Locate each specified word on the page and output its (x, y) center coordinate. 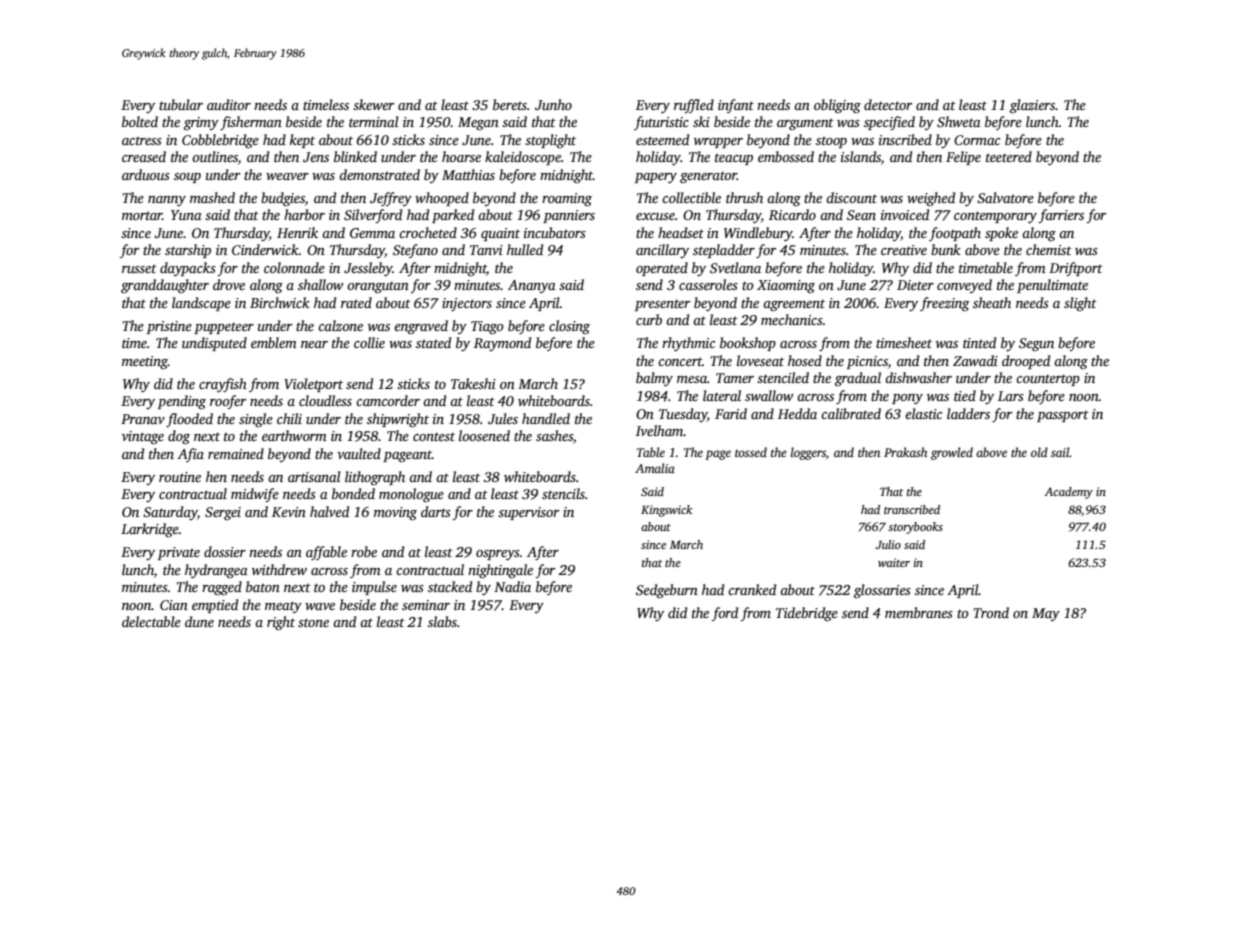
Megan (478, 123)
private (179, 553)
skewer (373, 104)
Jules (503, 418)
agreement (794, 305)
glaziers (1032, 106)
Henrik (297, 232)
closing (569, 327)
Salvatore (1005, 197)
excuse (655, 216)
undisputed (214, 344)
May (1046, 614)
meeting (145, 362)
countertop (1048, 380)
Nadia (512, 586)
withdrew (279, 569)
